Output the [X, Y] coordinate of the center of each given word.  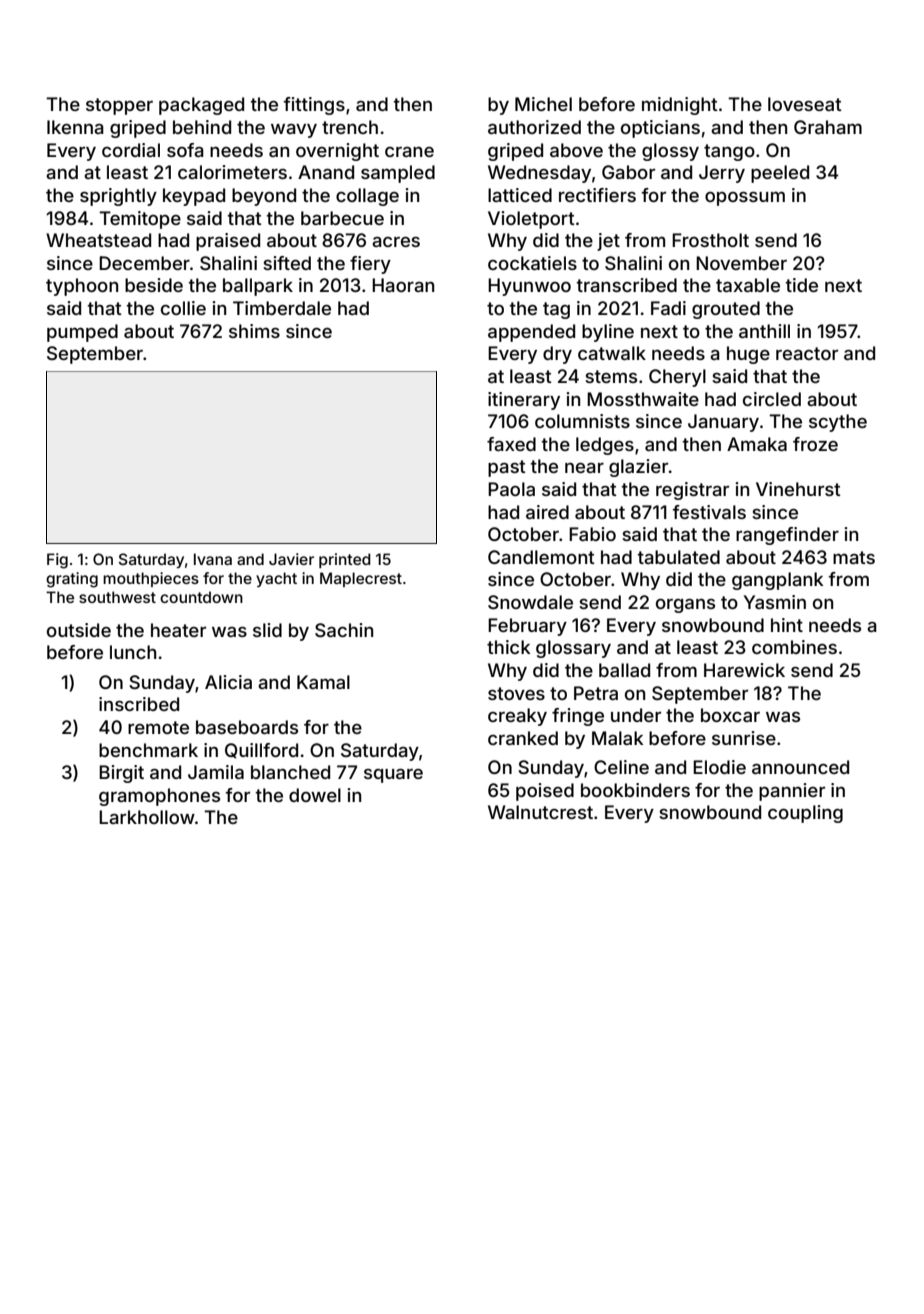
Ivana [213, 559]
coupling [805, 814]
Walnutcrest [540, 812]
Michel [543, 104]
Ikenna [75, 127]
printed [345, 560]
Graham [828, 127]
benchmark [148, 750]
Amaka [757, 444]
